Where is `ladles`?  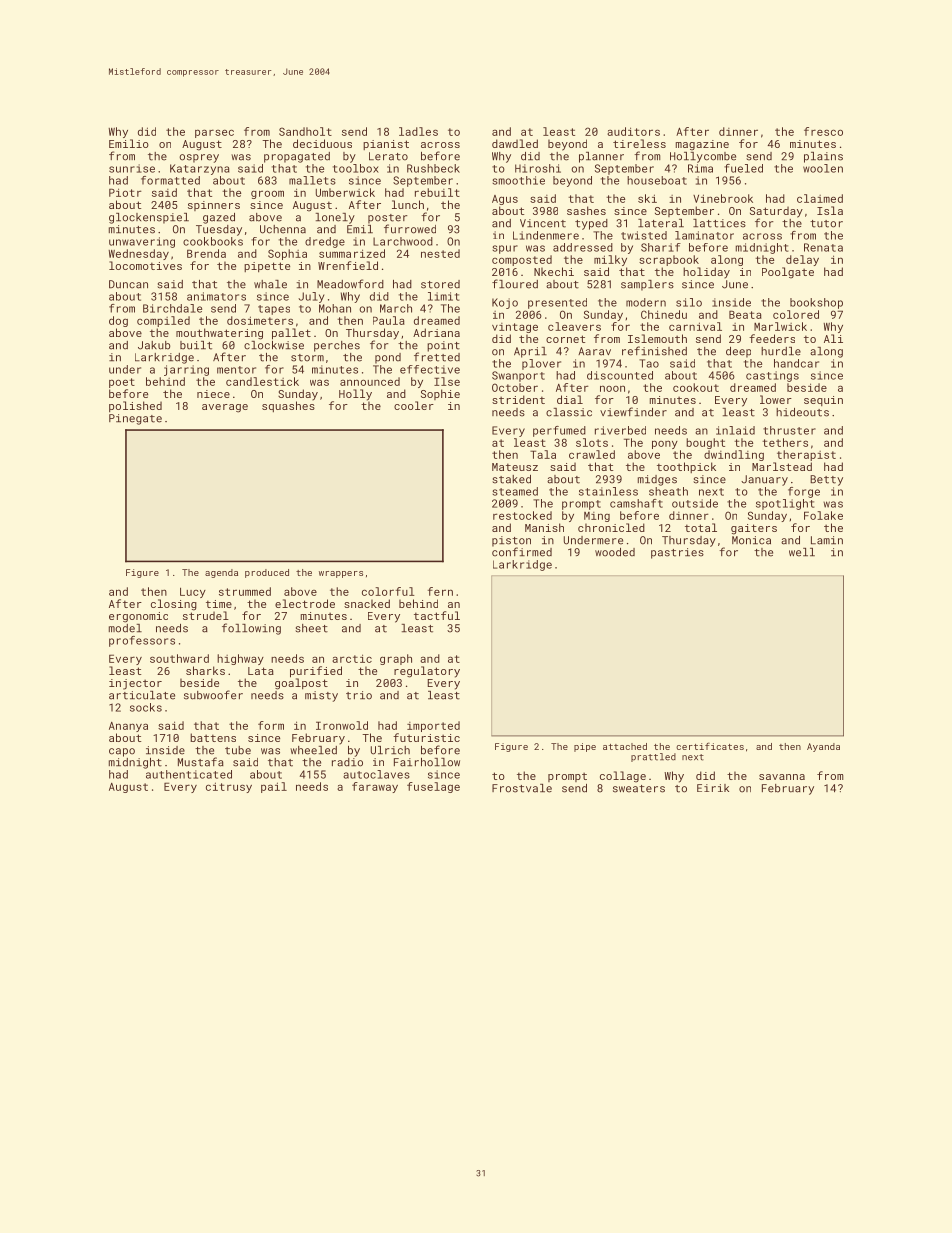
ladles is located at coordinates (418, 131).
